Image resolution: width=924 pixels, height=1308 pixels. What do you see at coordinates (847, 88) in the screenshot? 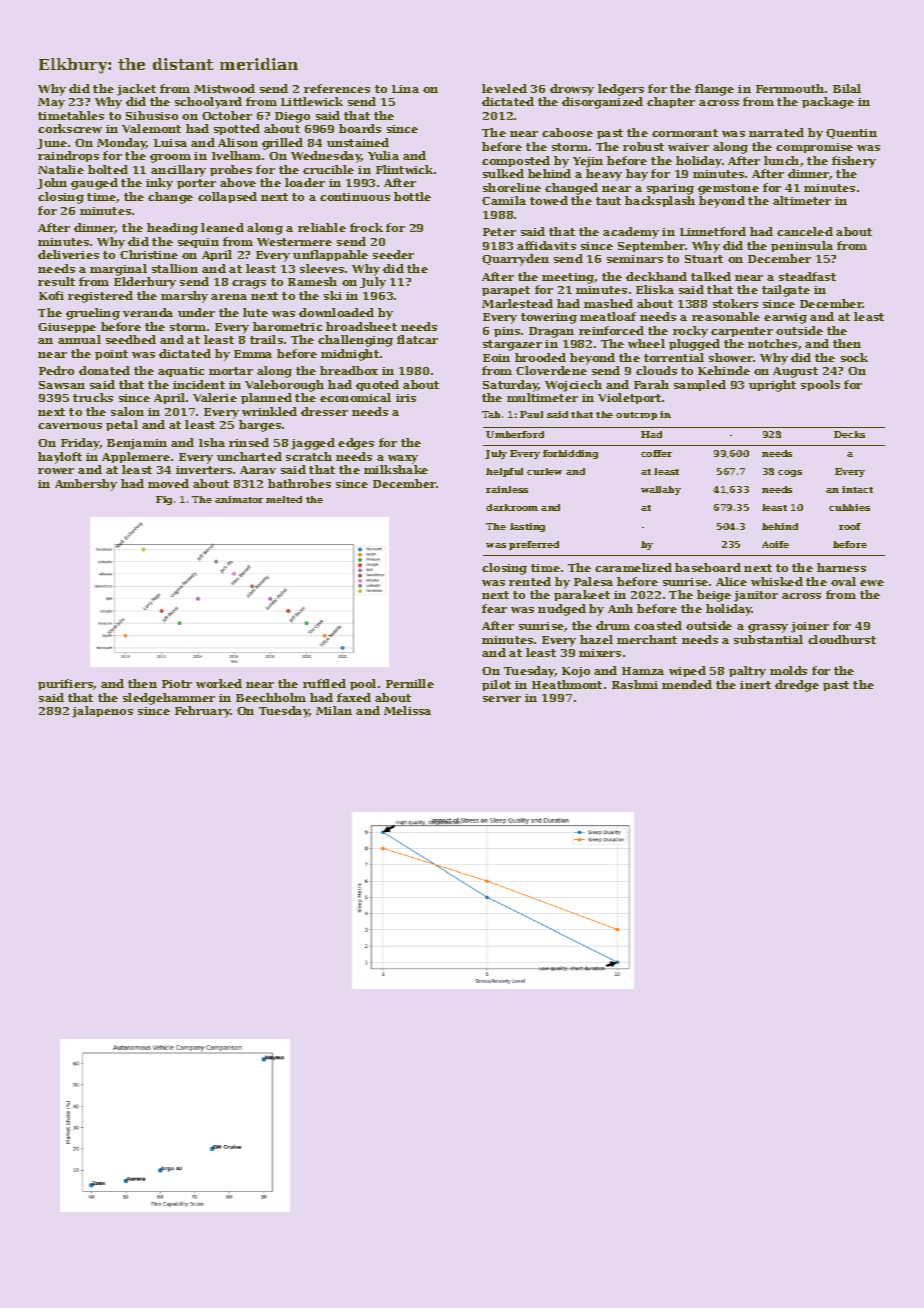
I see `Bilal` at bounding box center [847, 88].
